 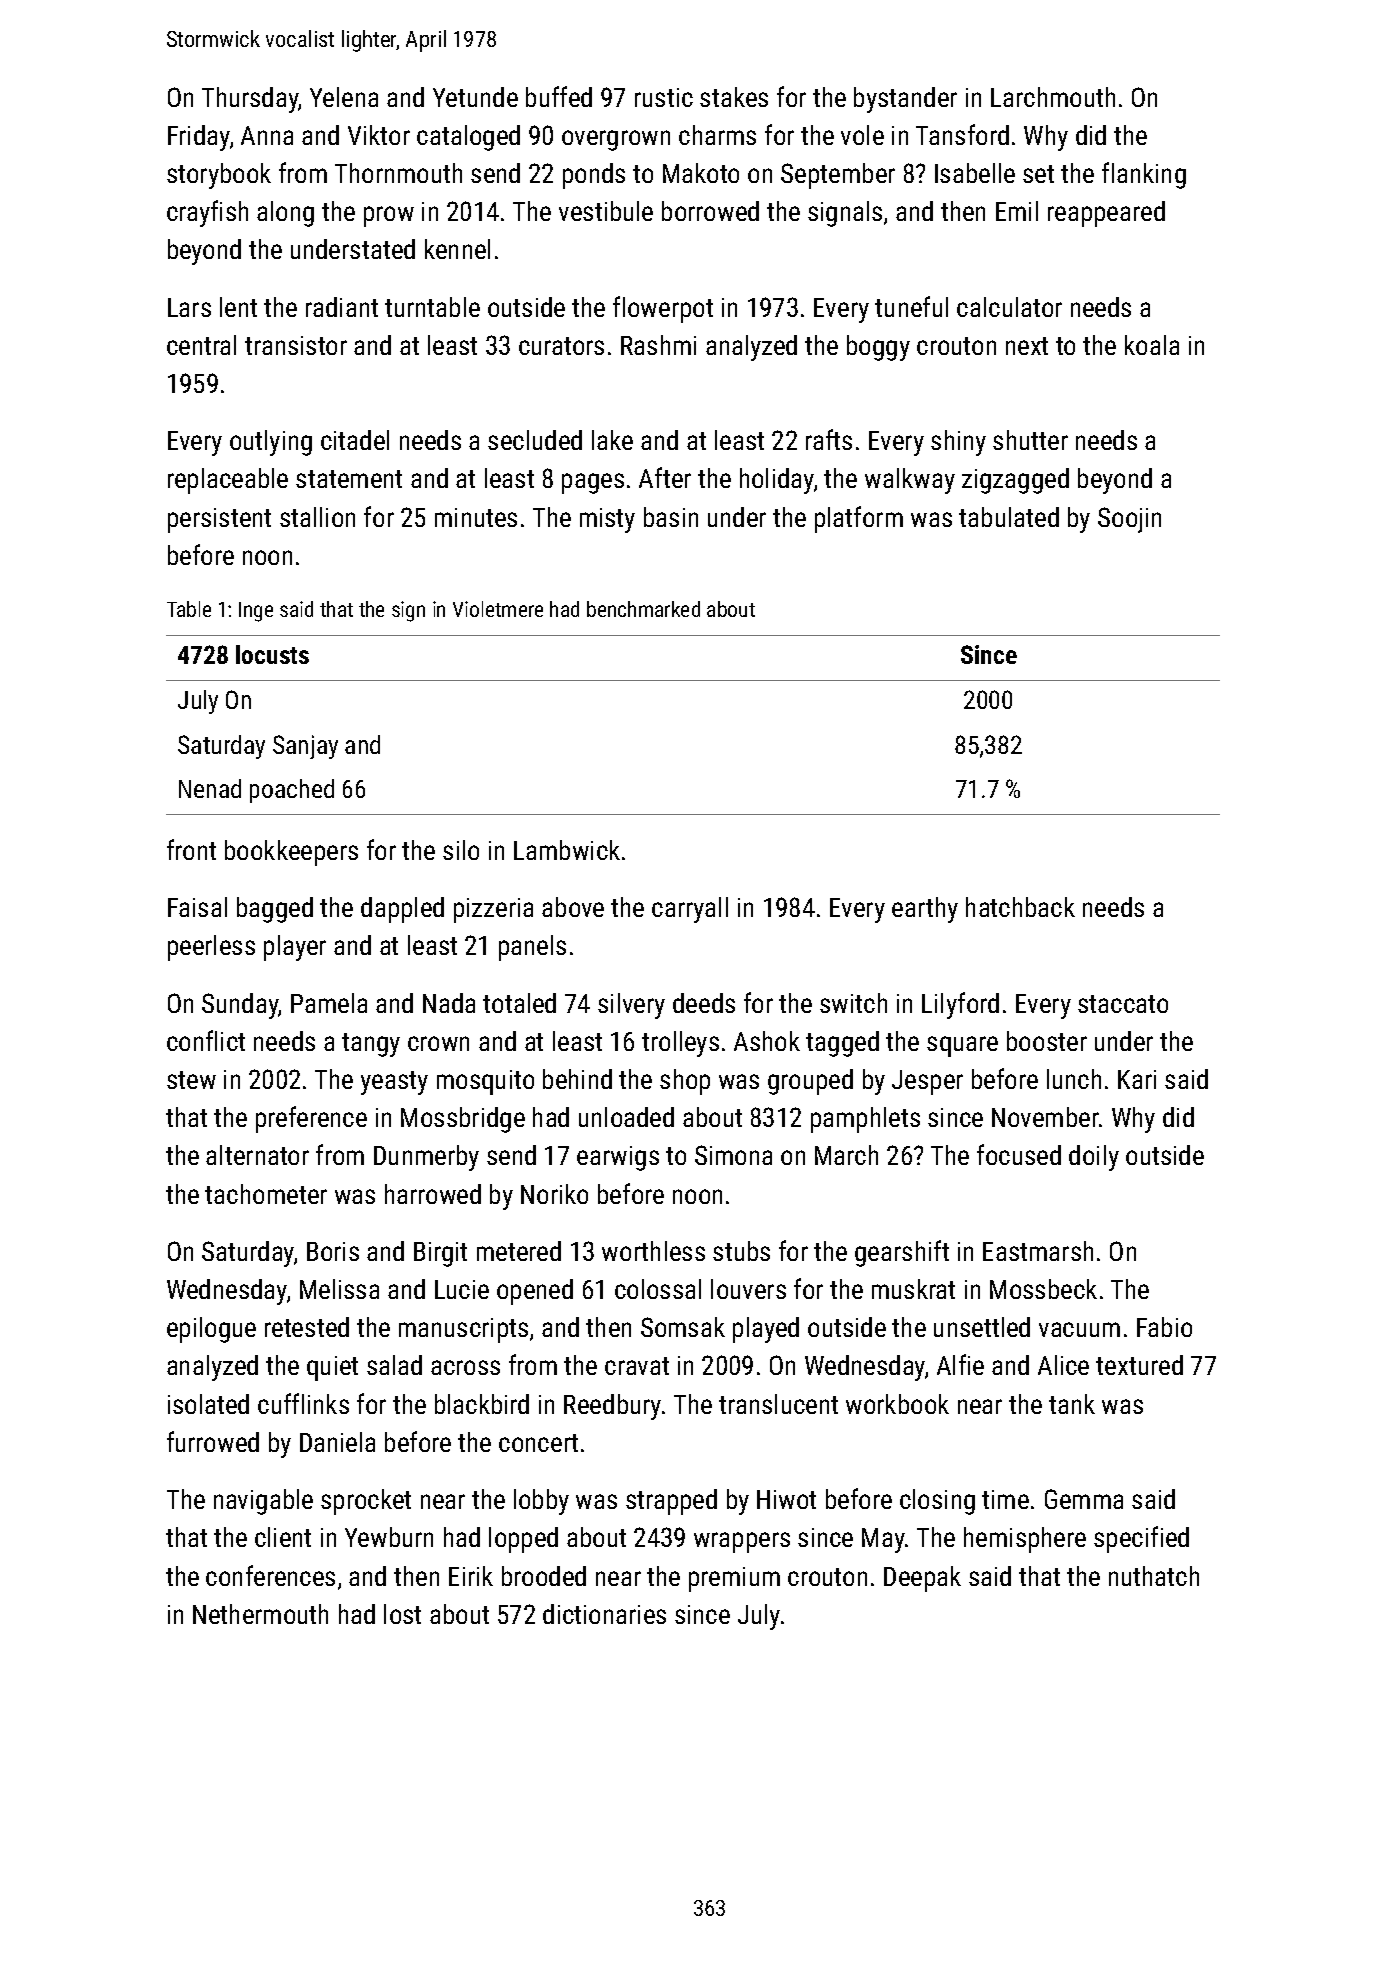 What do you see at coordinates (577, 1079) in the screenshot?
I see `behind` at bounding box center [577, 1079].
